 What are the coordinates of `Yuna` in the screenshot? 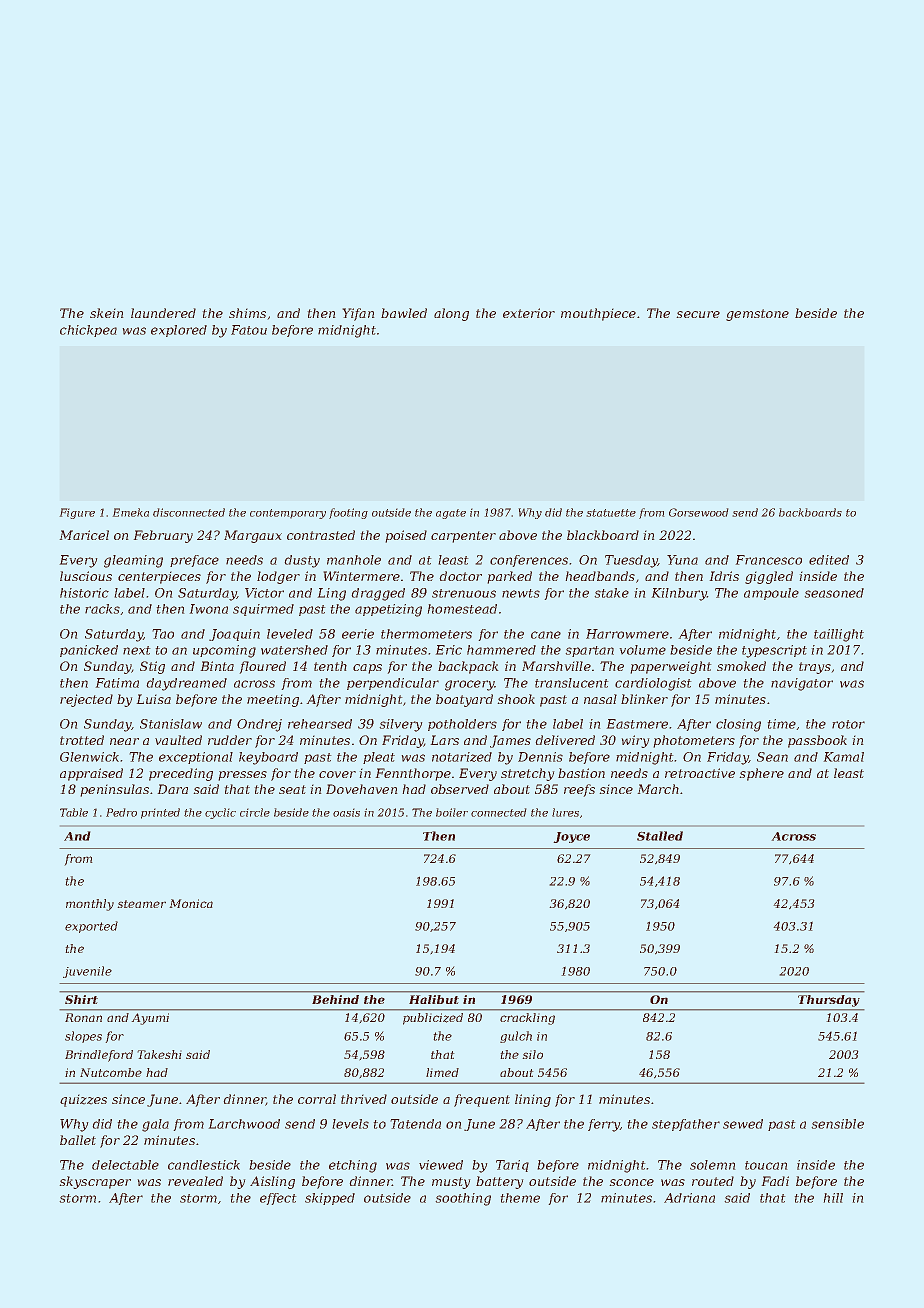 It's located at (682, 560).
